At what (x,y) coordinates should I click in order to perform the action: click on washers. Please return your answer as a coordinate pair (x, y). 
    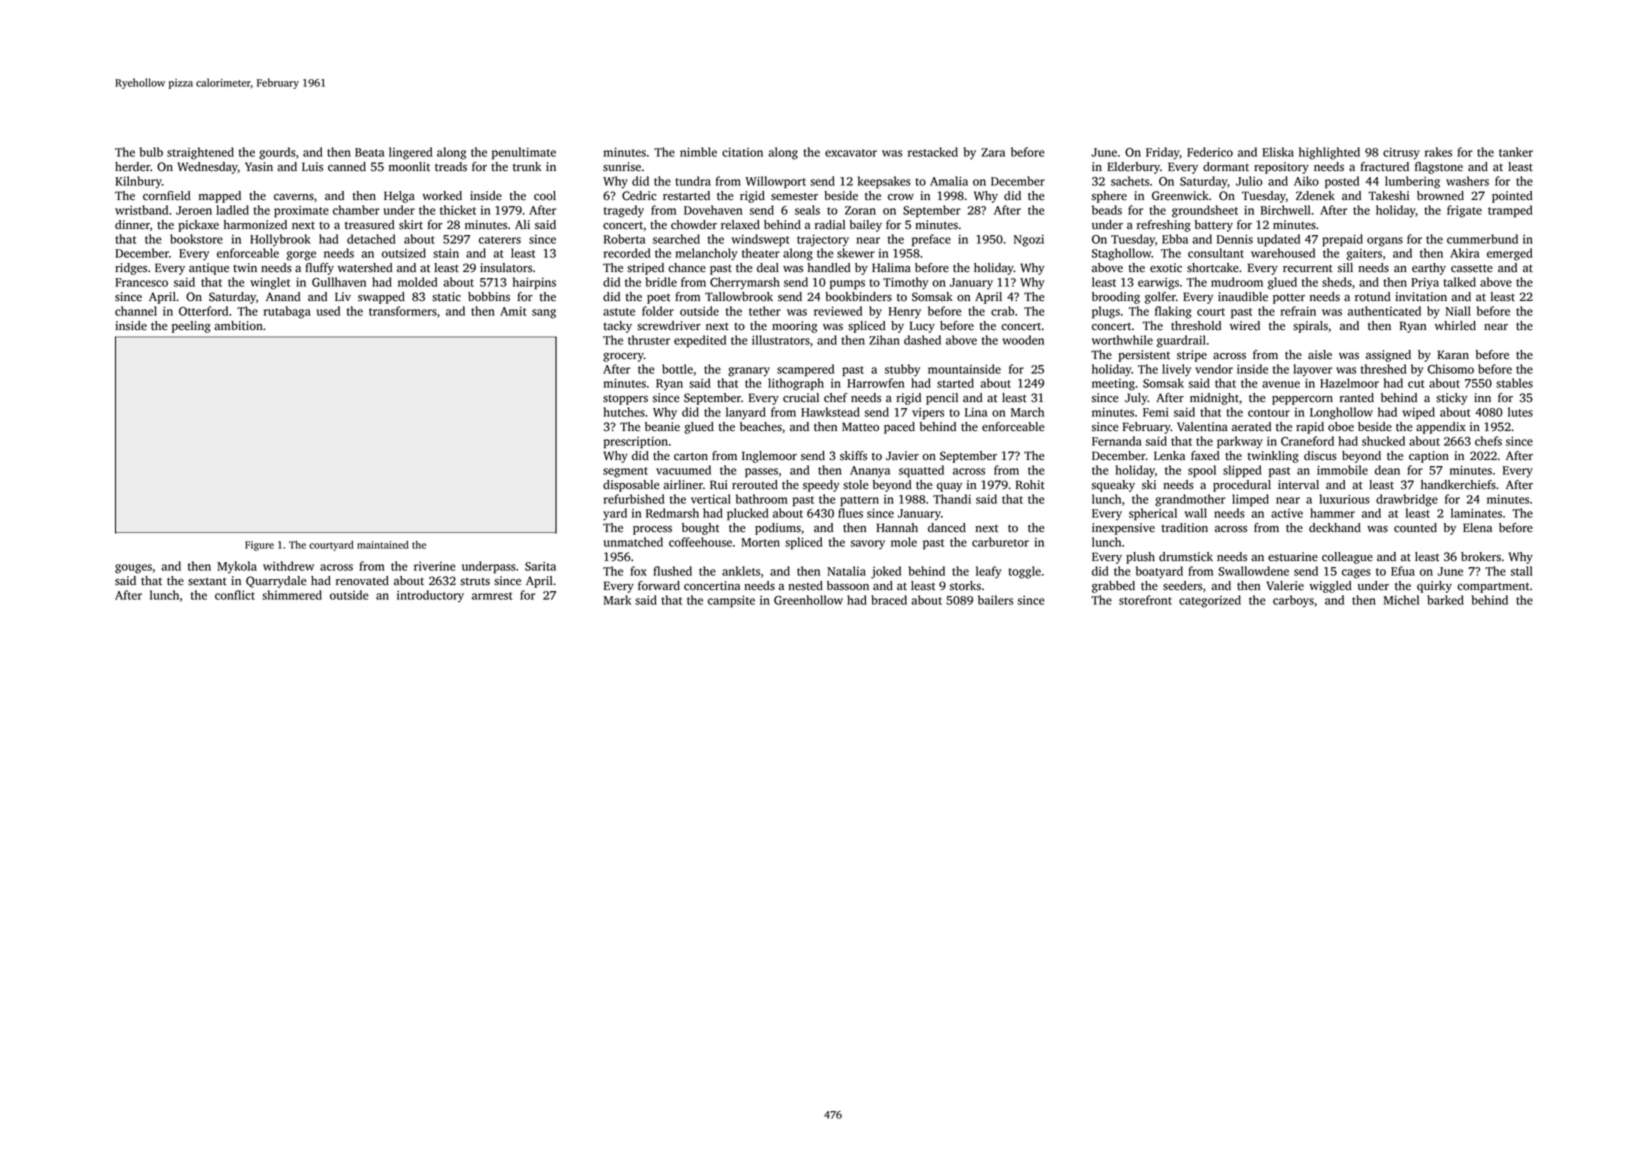
    Looking at the image, I should click on (1467, 181).
